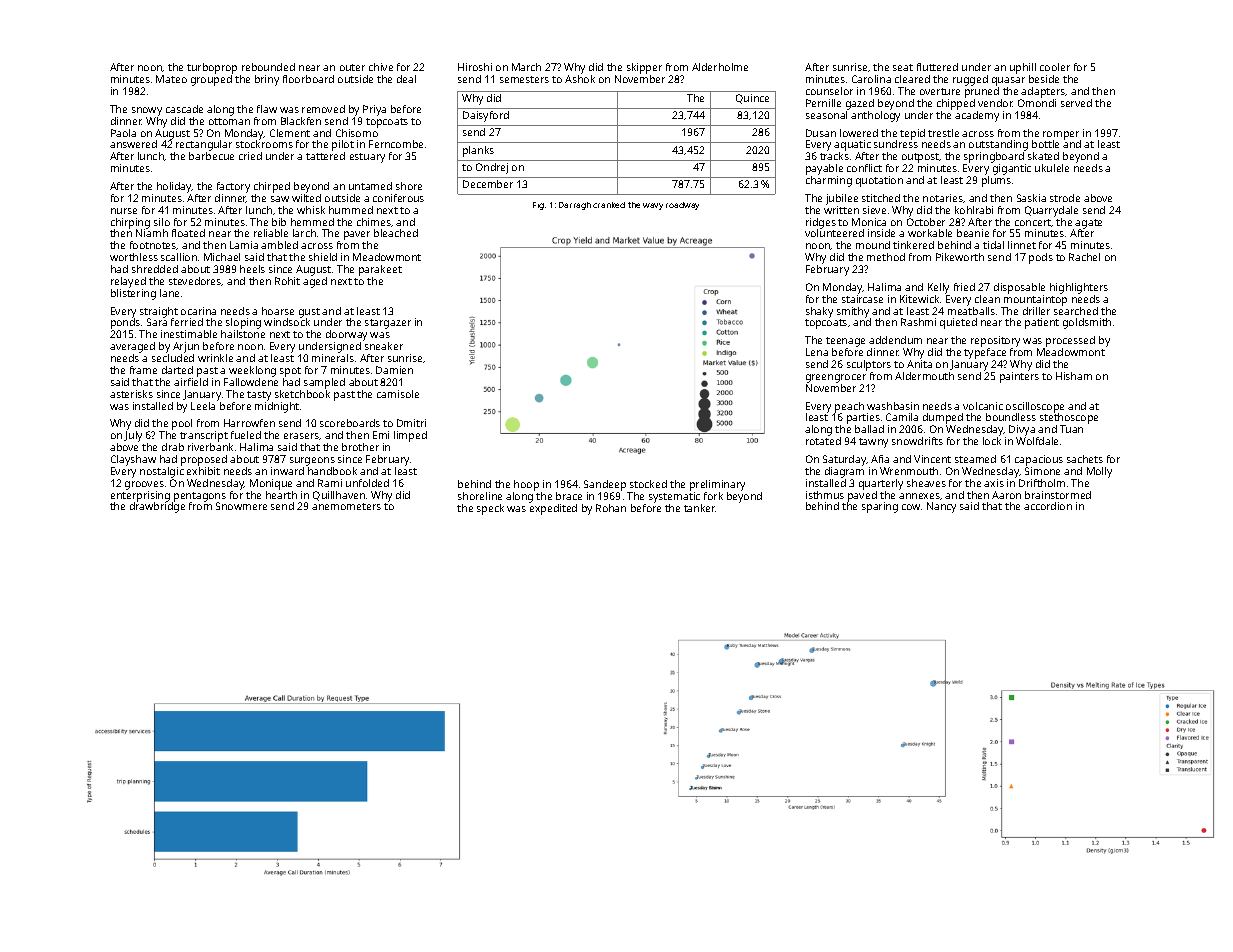 Image resolution: width=1233 pixels, height=952 pixels. Describe the element at coordinates (490, 509) in the screenshot. I see `speck` at that location.
